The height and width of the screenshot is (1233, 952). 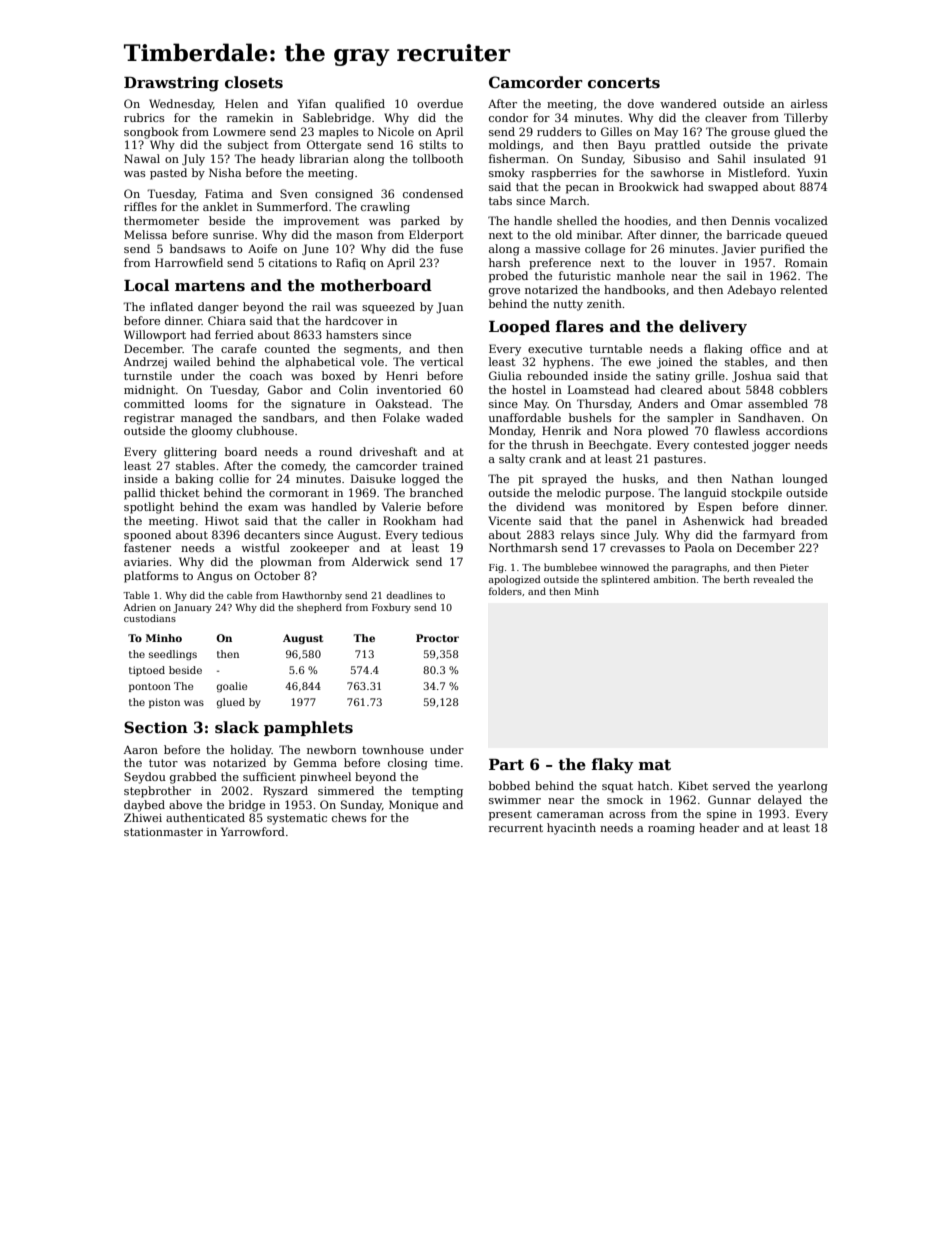 I want to click on pecan, so click(x=582, y=189).
